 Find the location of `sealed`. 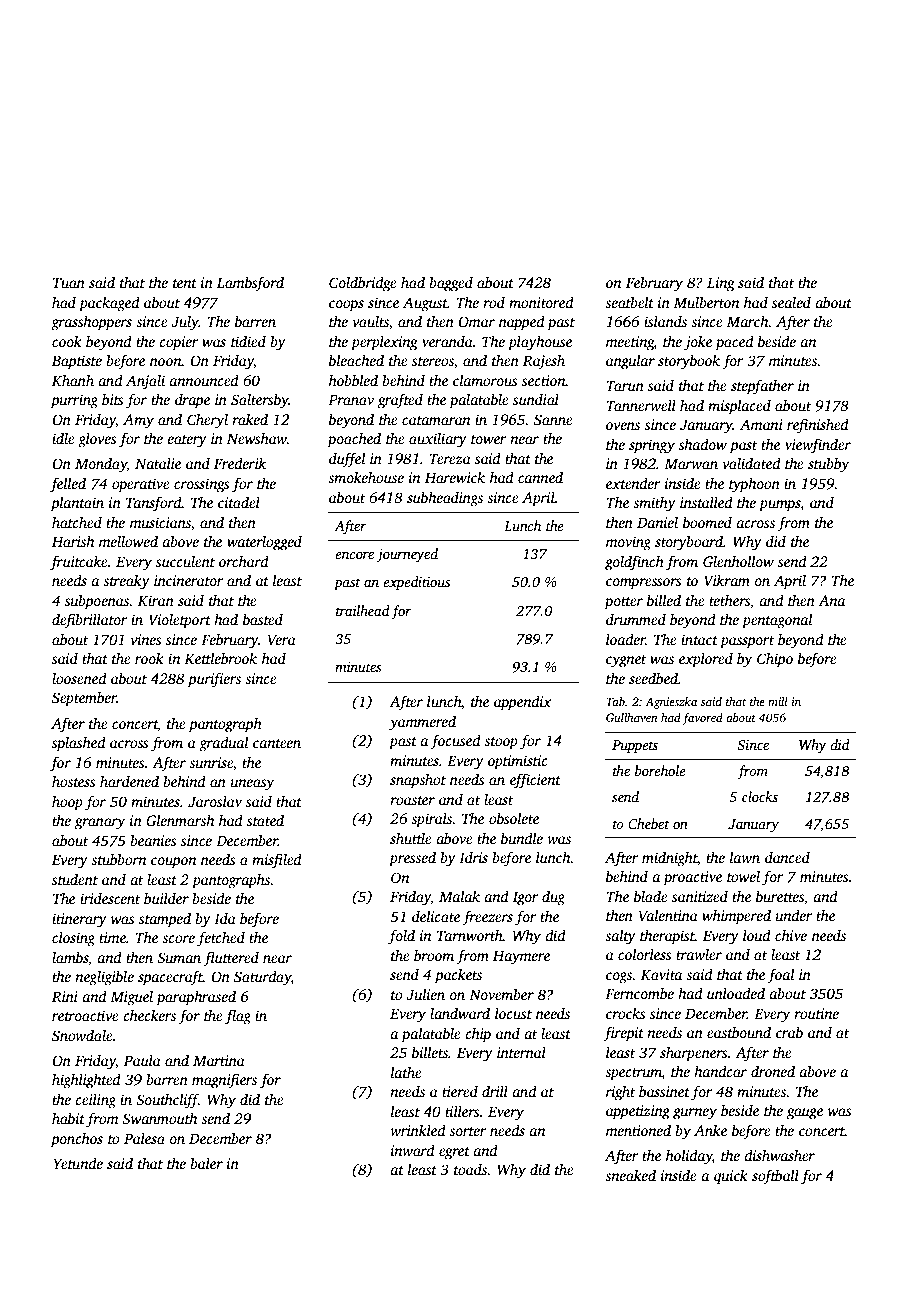

sealed is located at coordinates (791, 302).
